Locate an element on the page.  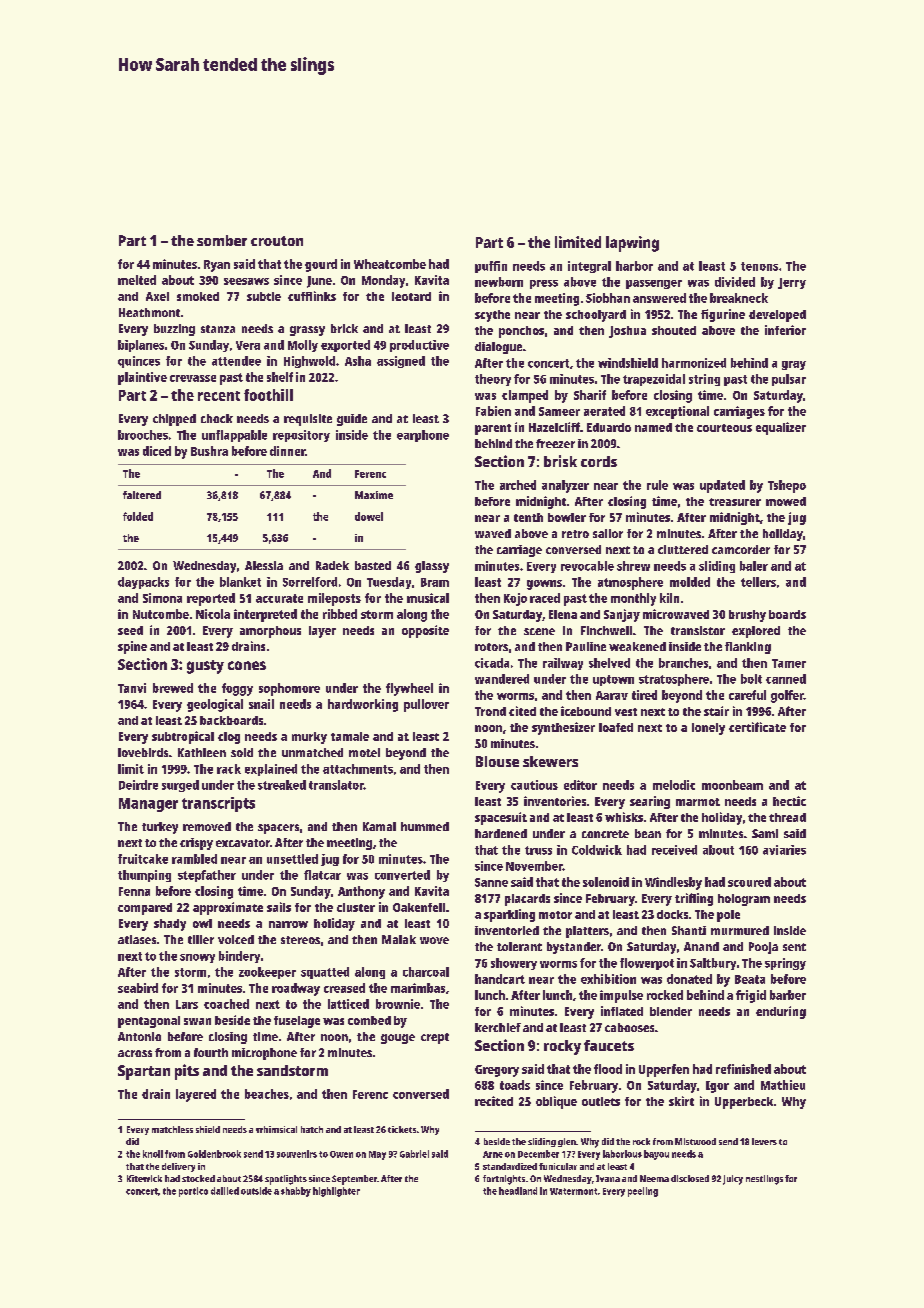
clamped is located at coordinates (525, 396).
